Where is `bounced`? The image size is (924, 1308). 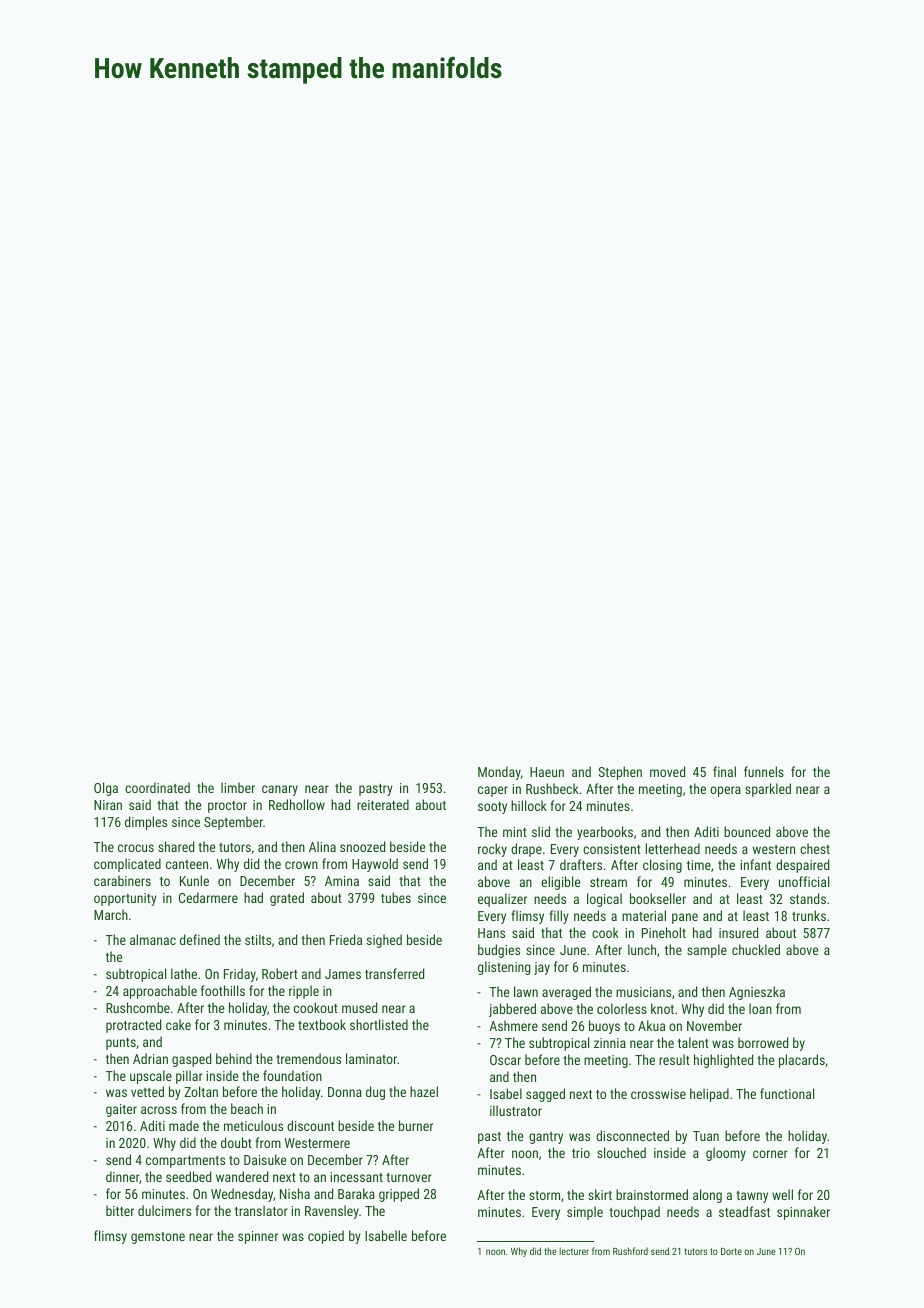
bounced is located at coordinates (747, 831).
